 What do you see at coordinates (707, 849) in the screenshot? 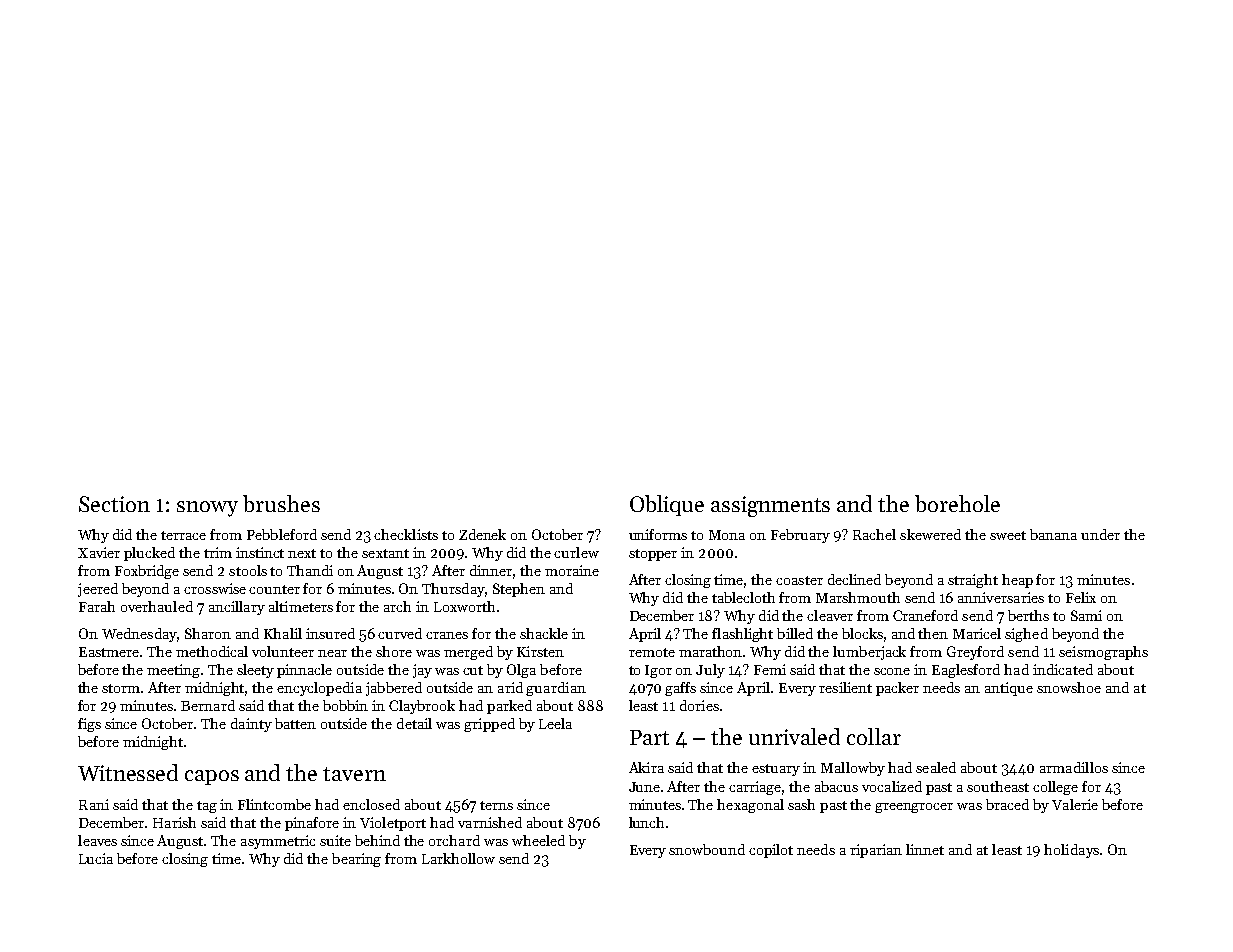
I see `snowbound` at bounding box center [707, 849].
